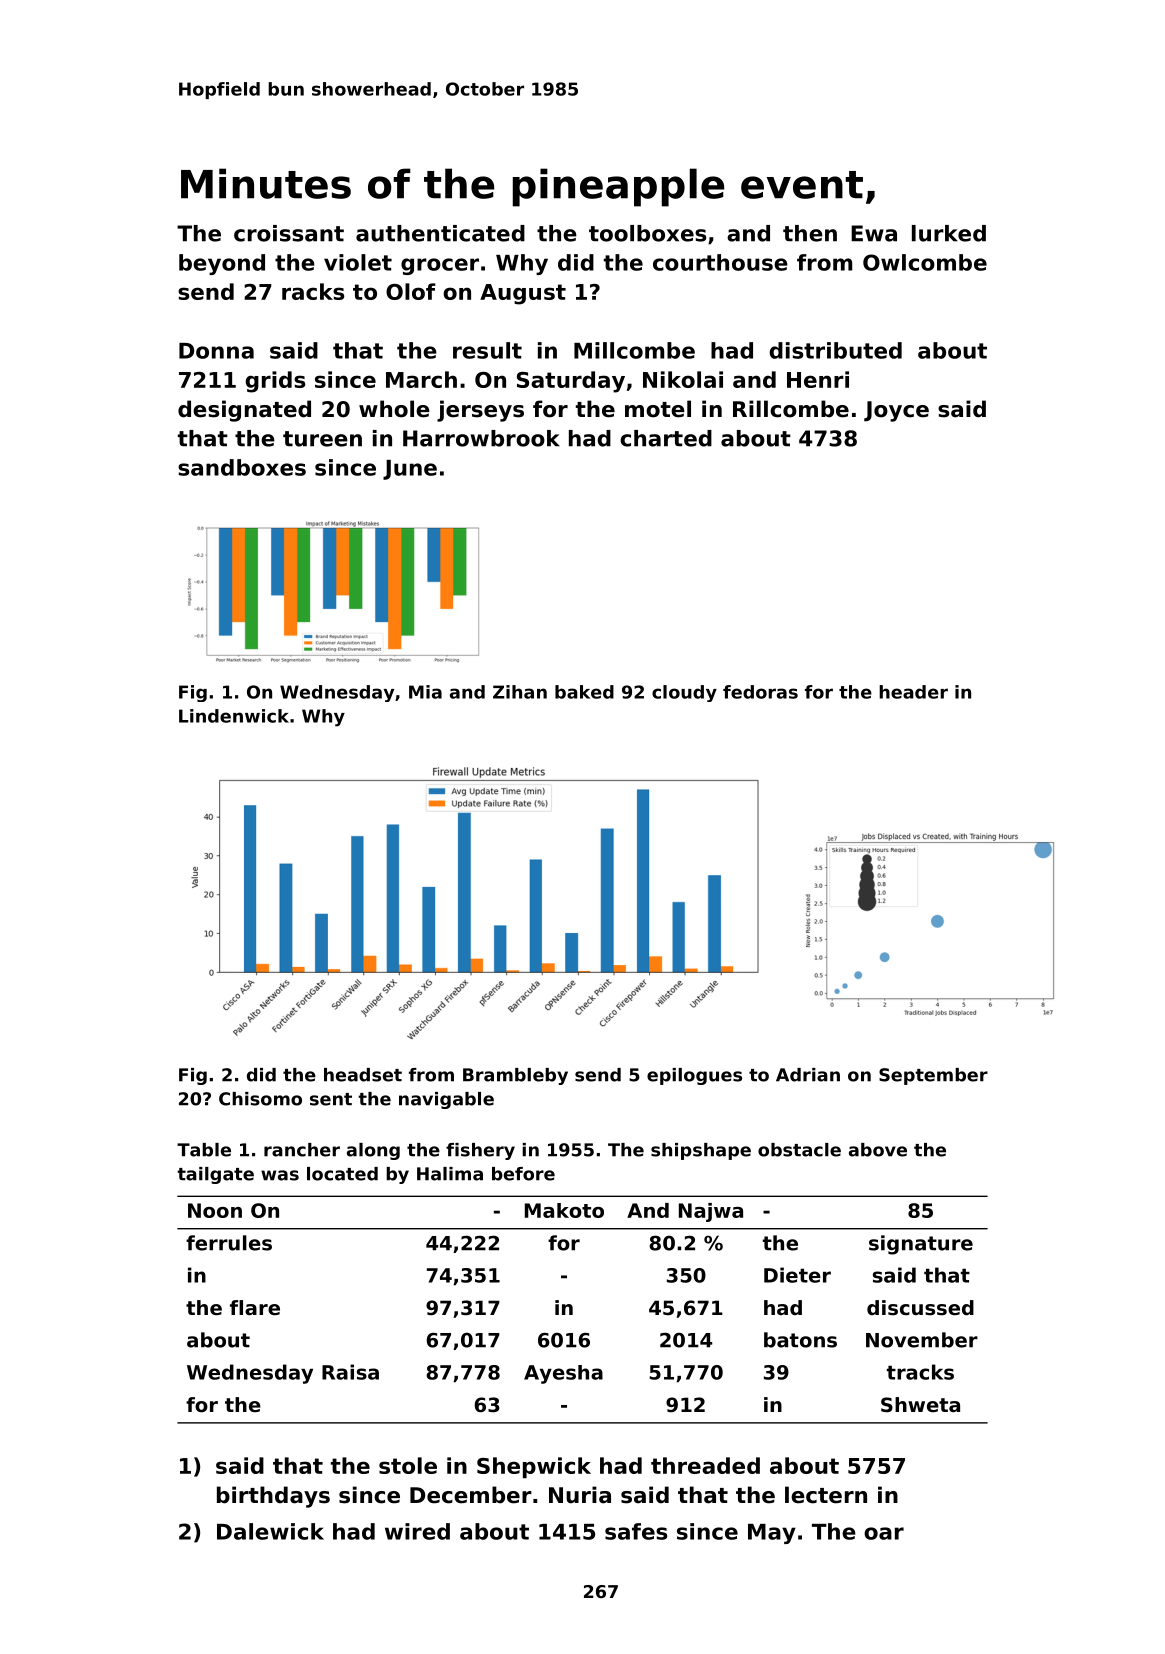  What do you see at coordinates (921, 1245) in the screenshot?
I see `signature` at bounding box center [921, 1245].
